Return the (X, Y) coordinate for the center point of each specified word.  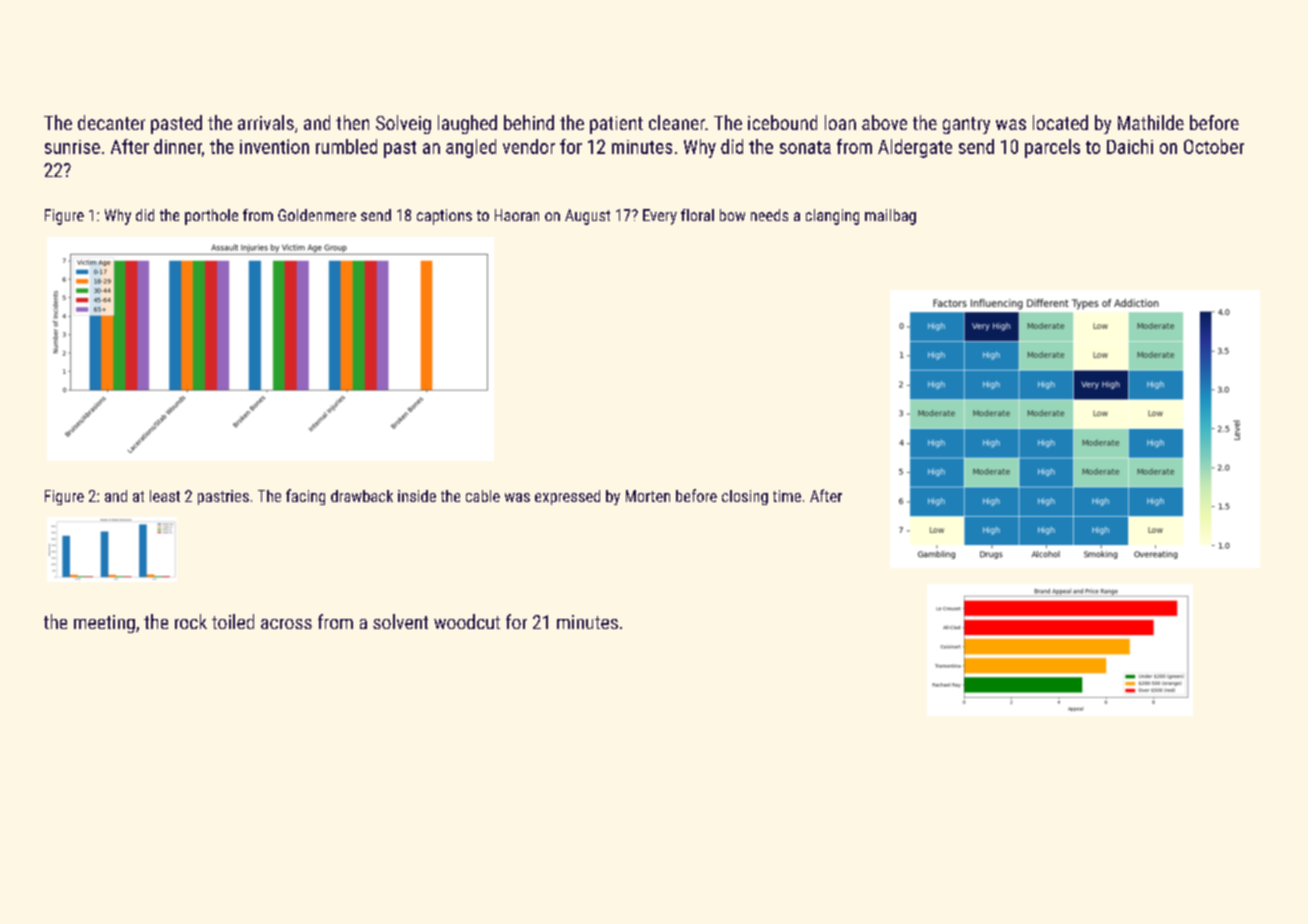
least (165, 496)
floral (697, 215)
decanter (111, 122)
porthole (211, 217)
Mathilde (1151, 122)
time (787, 496)
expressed (567, 497)
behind (529, 122)
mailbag (890, 217)
